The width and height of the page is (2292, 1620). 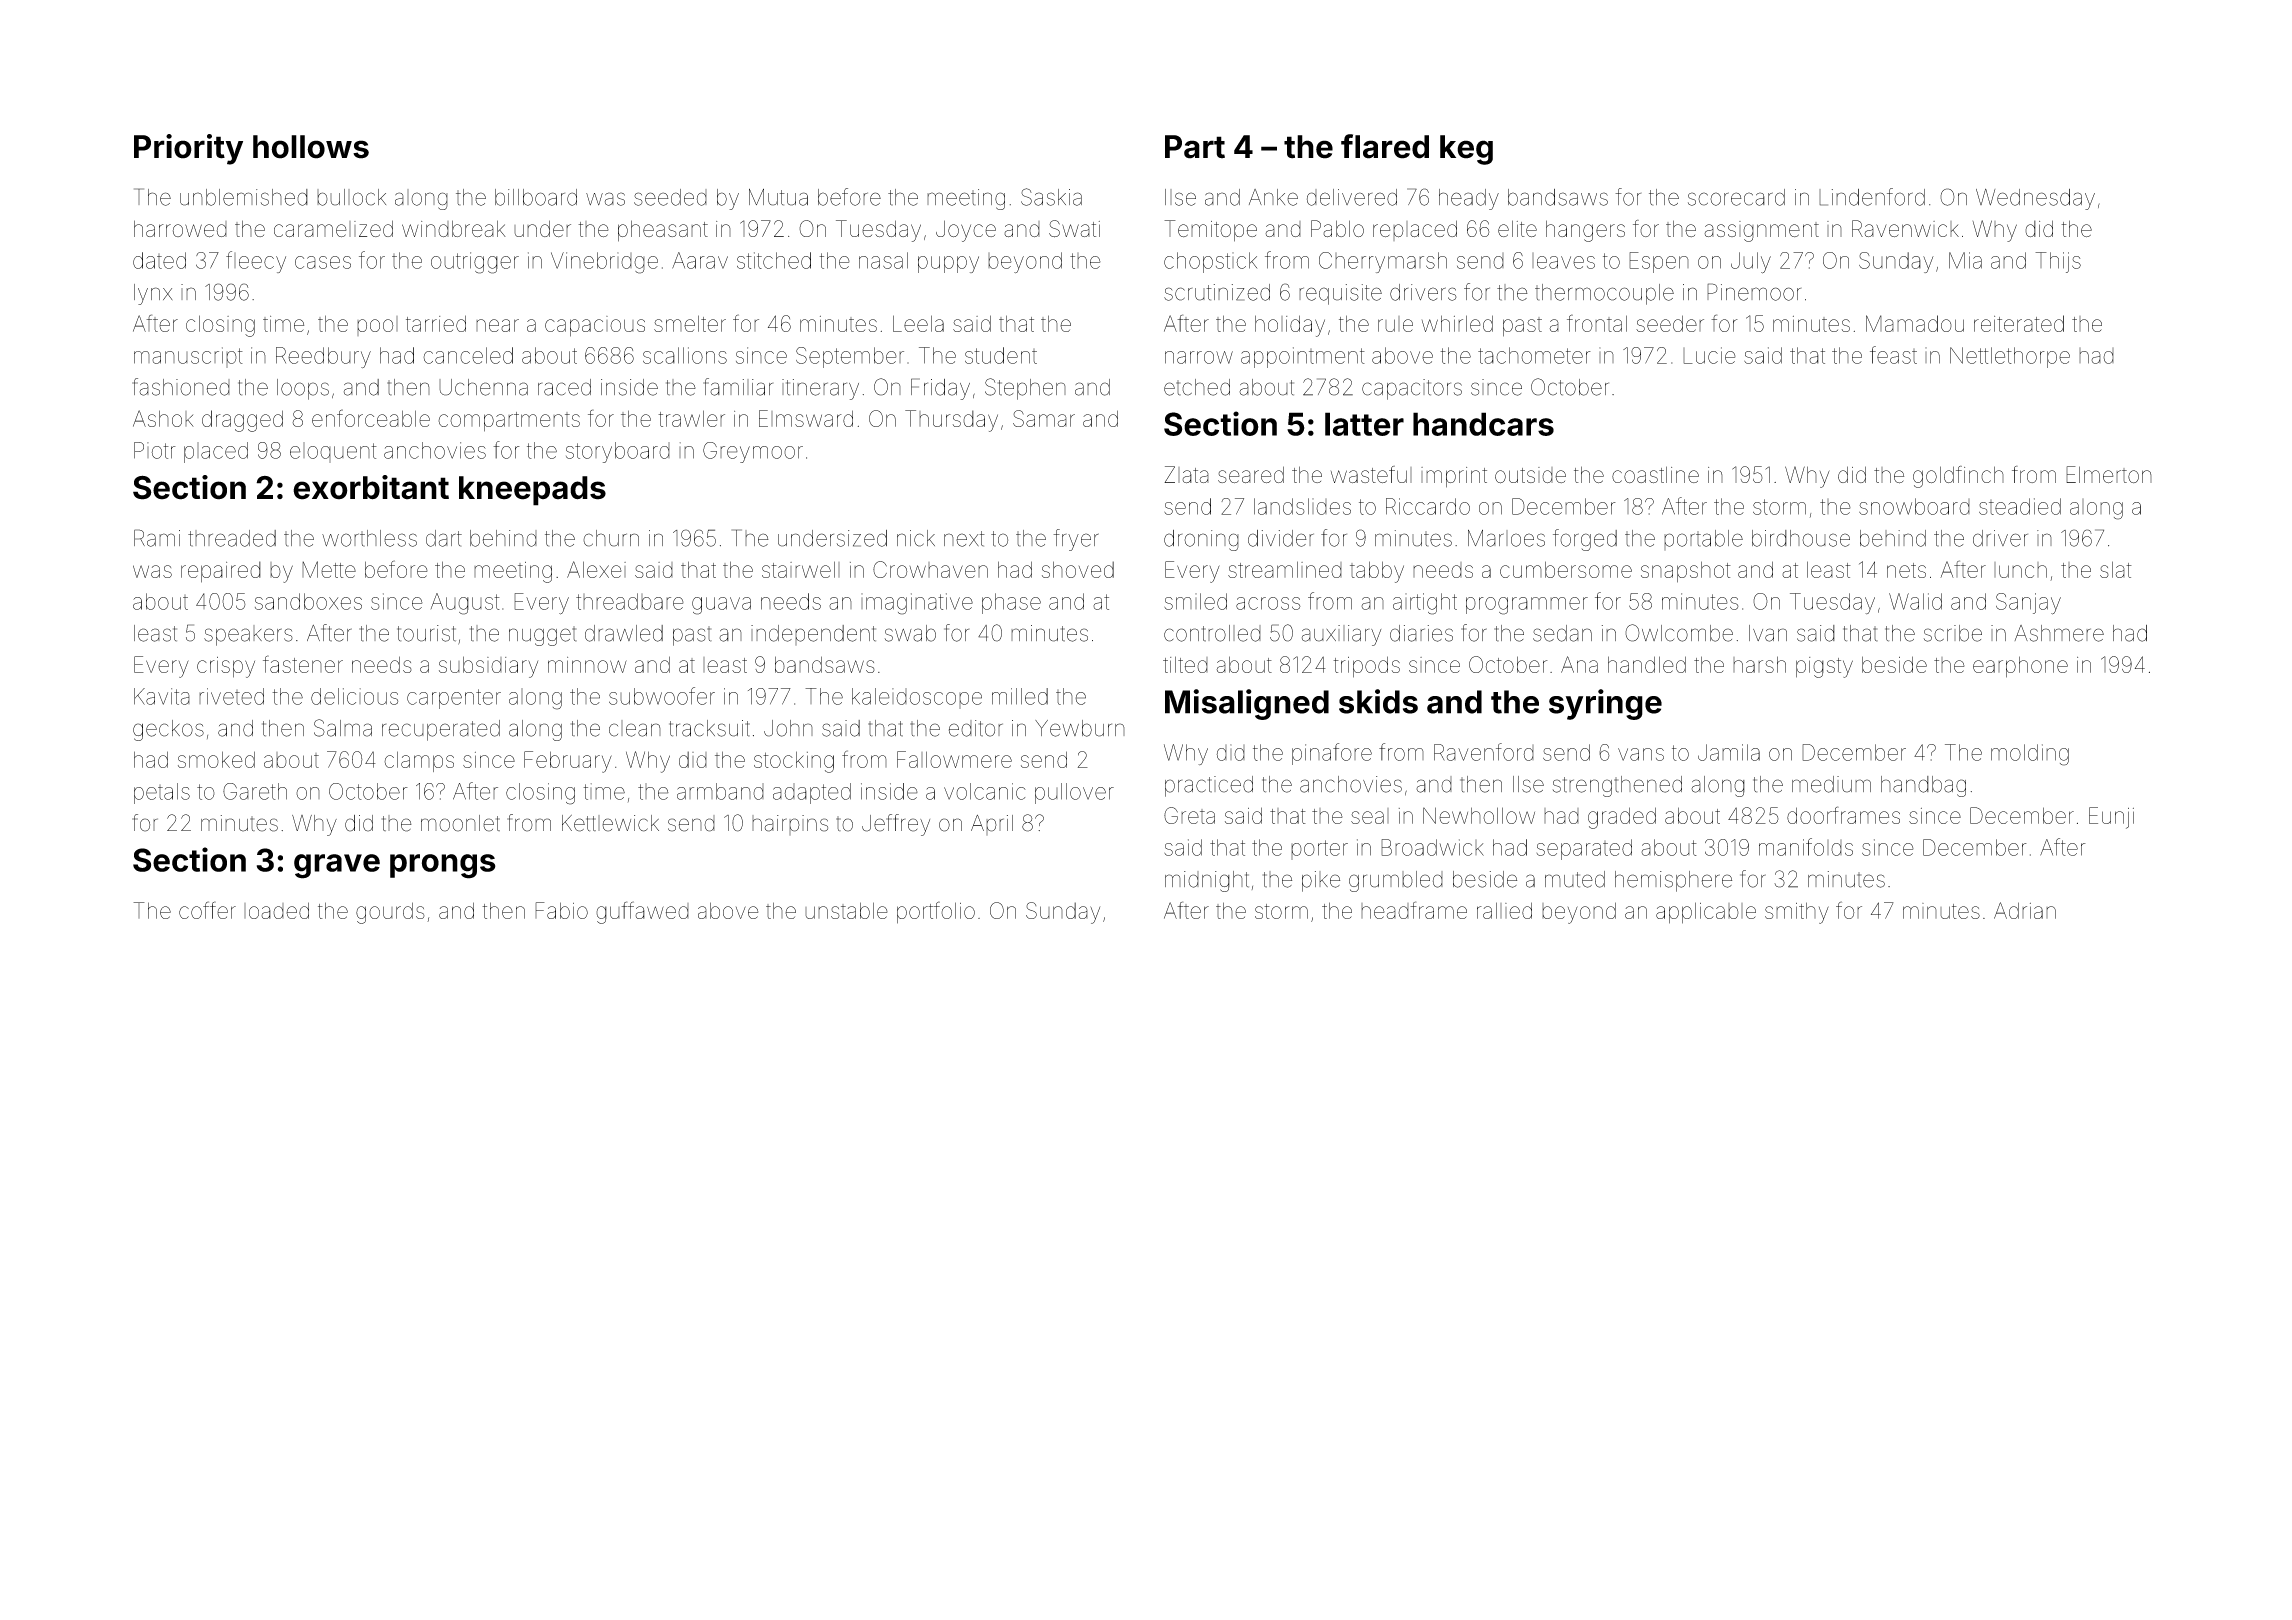 I want to click on portfolio, so click(x=936, y=912).
